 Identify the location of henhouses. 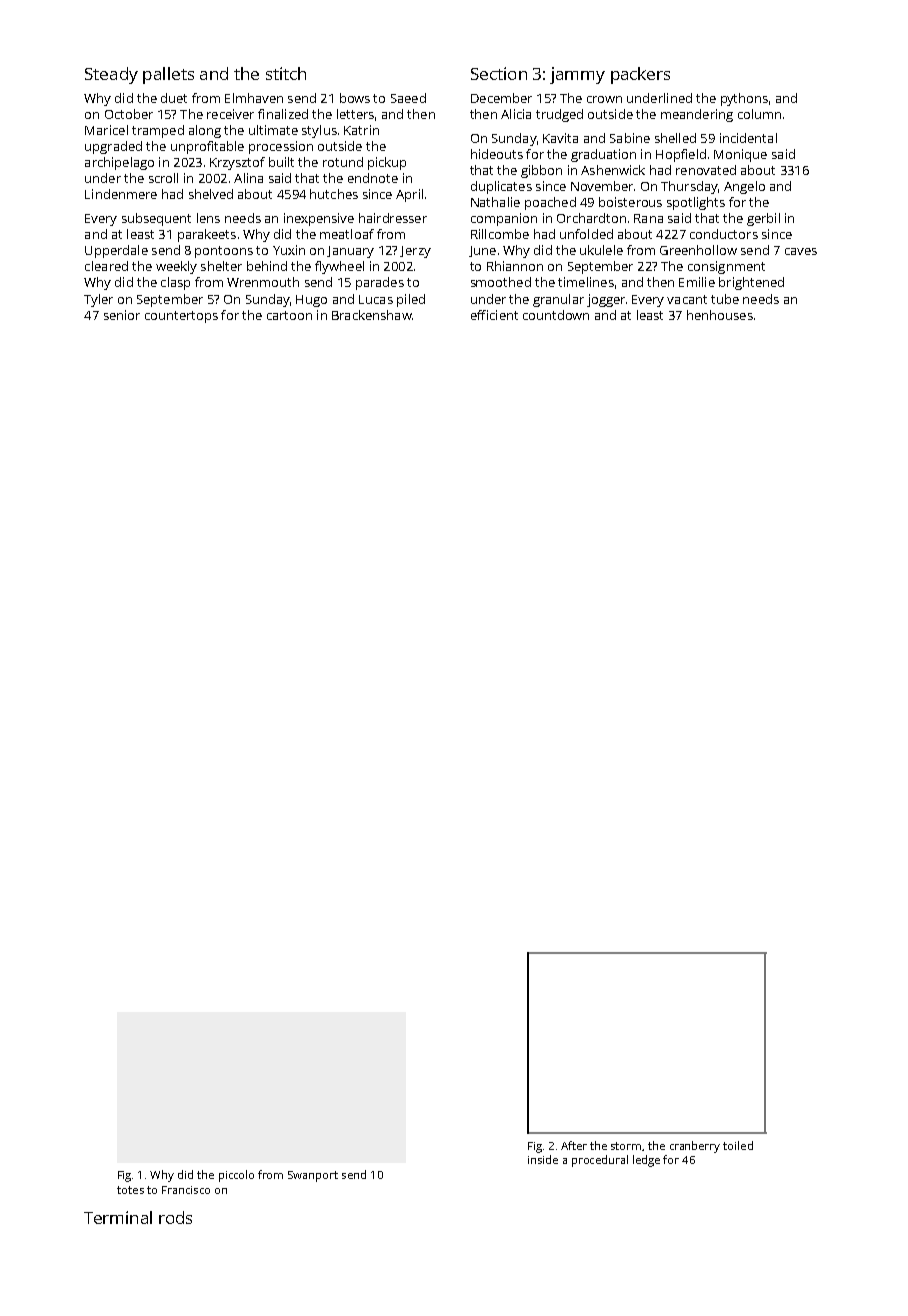
(720, 315).
